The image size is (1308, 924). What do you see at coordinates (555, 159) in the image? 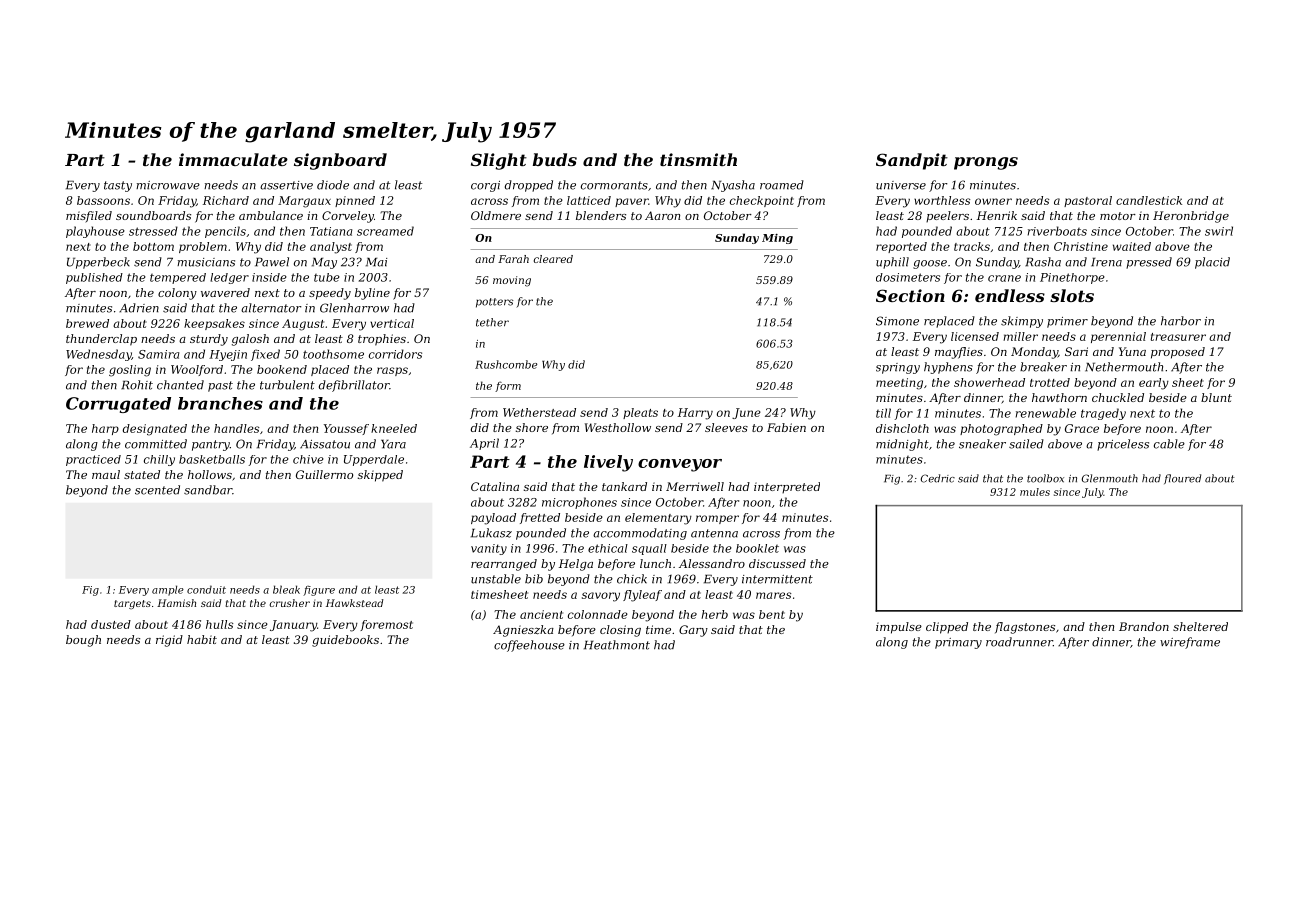
I see `buds` at bounding box center [555, 159].
